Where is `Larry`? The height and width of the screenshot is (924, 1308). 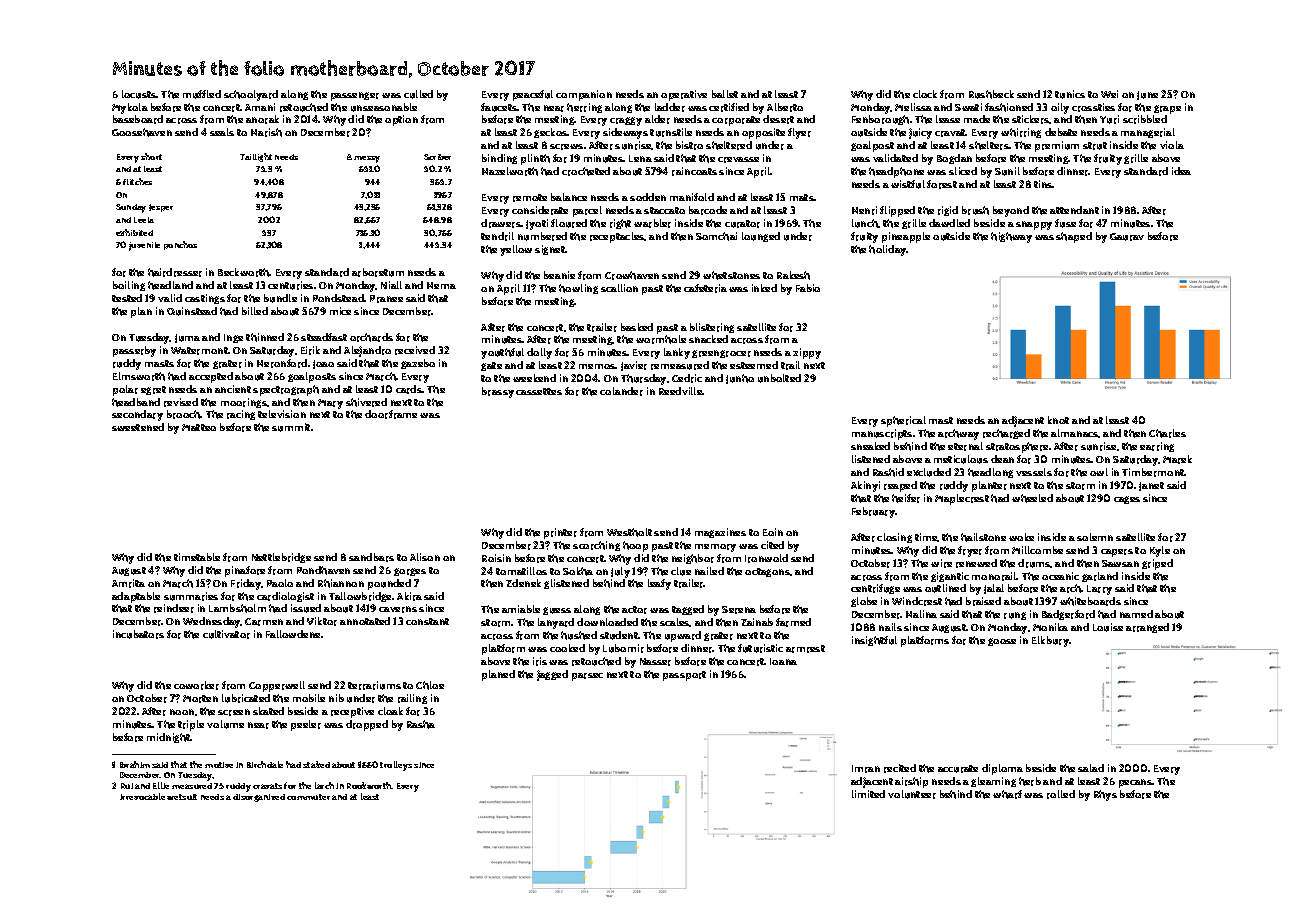
Larry is located at coordinates (1099, 590).
